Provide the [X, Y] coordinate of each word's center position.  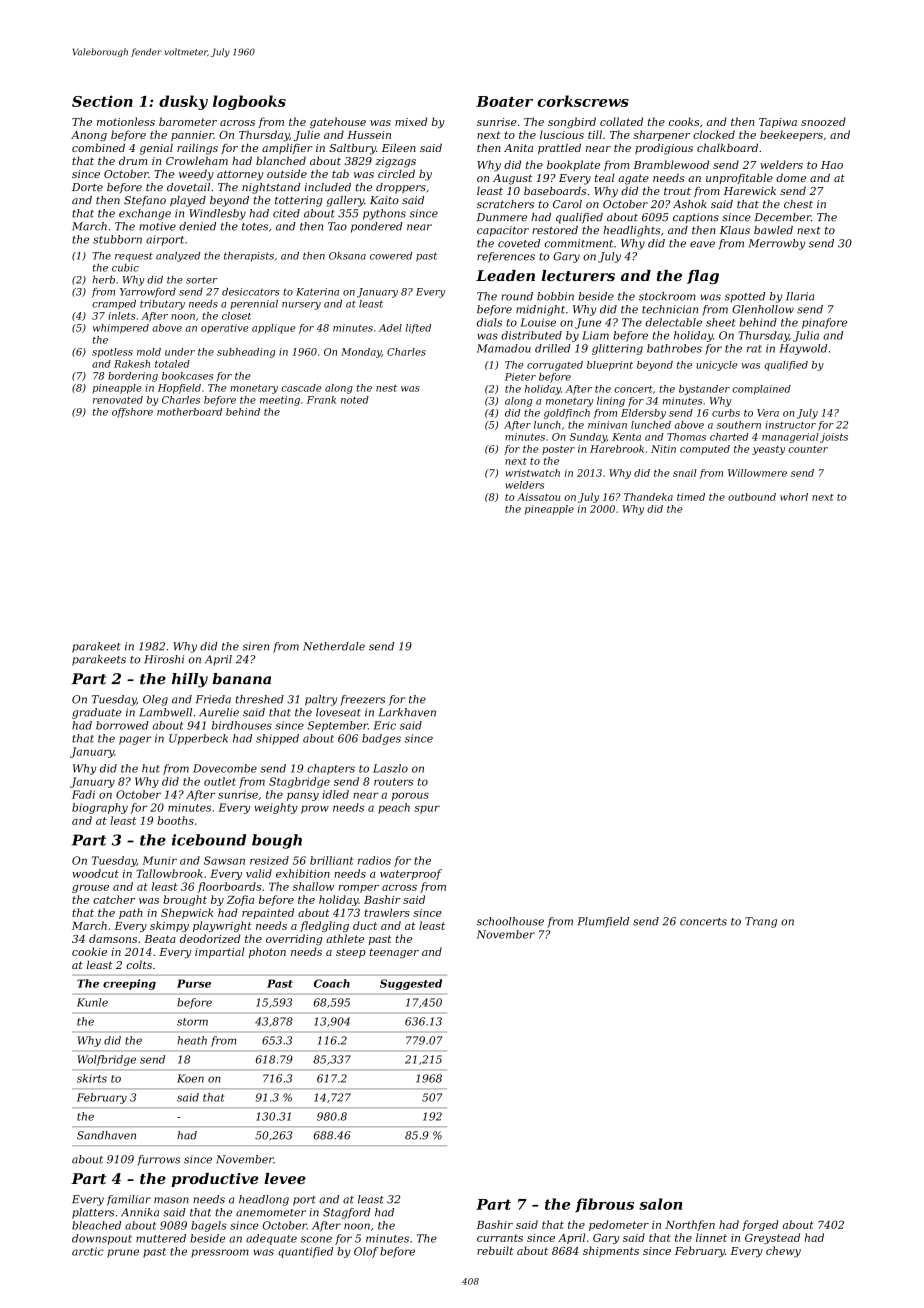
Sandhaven [106, 1135]
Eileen [399, 147]
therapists [249, 257]
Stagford [347, 1213]
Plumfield [603, 922]
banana [241, 679]
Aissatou [538, 497]
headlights [631, 231]
